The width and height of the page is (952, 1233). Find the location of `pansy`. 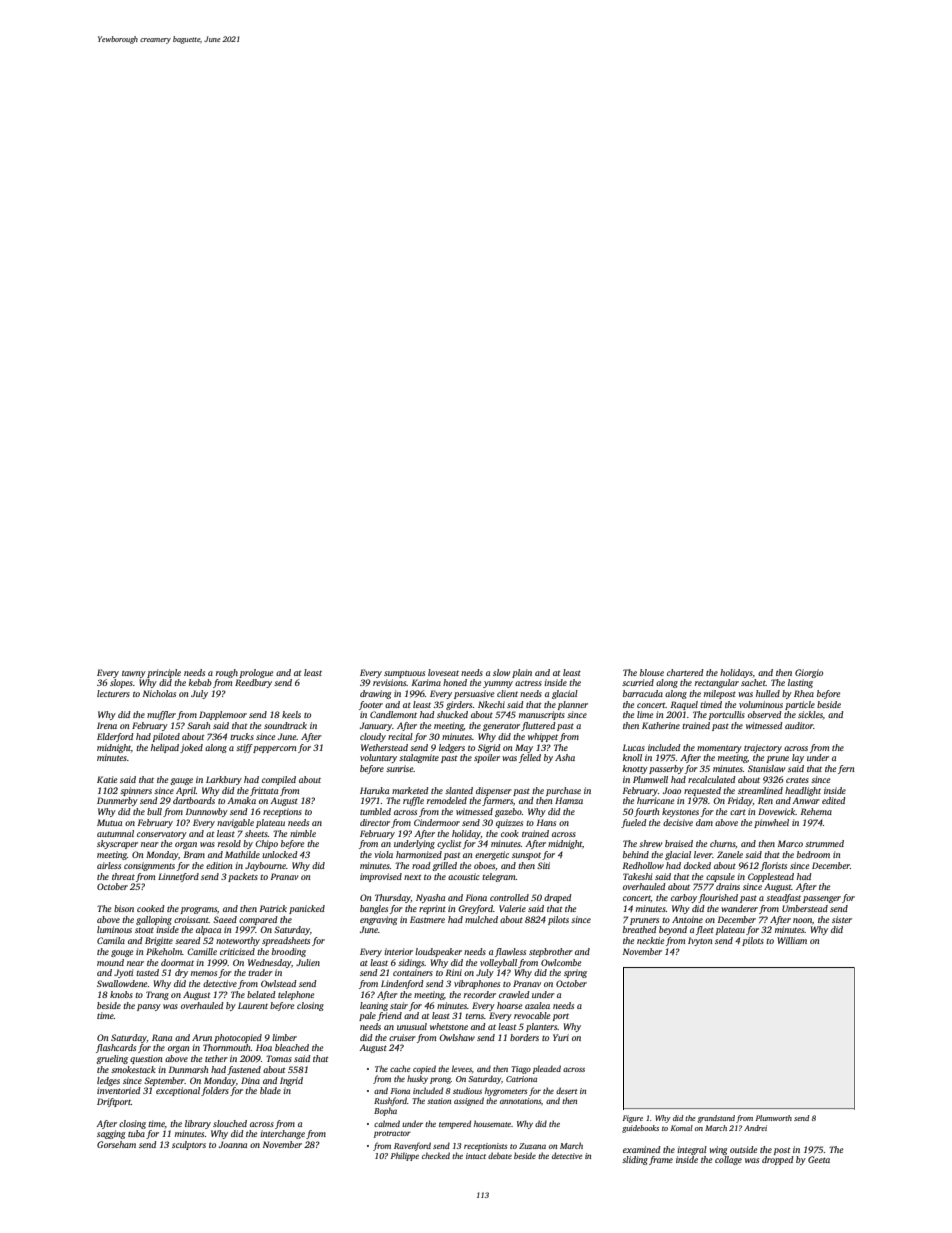

pansy is located at coordinates (149, 1007).
